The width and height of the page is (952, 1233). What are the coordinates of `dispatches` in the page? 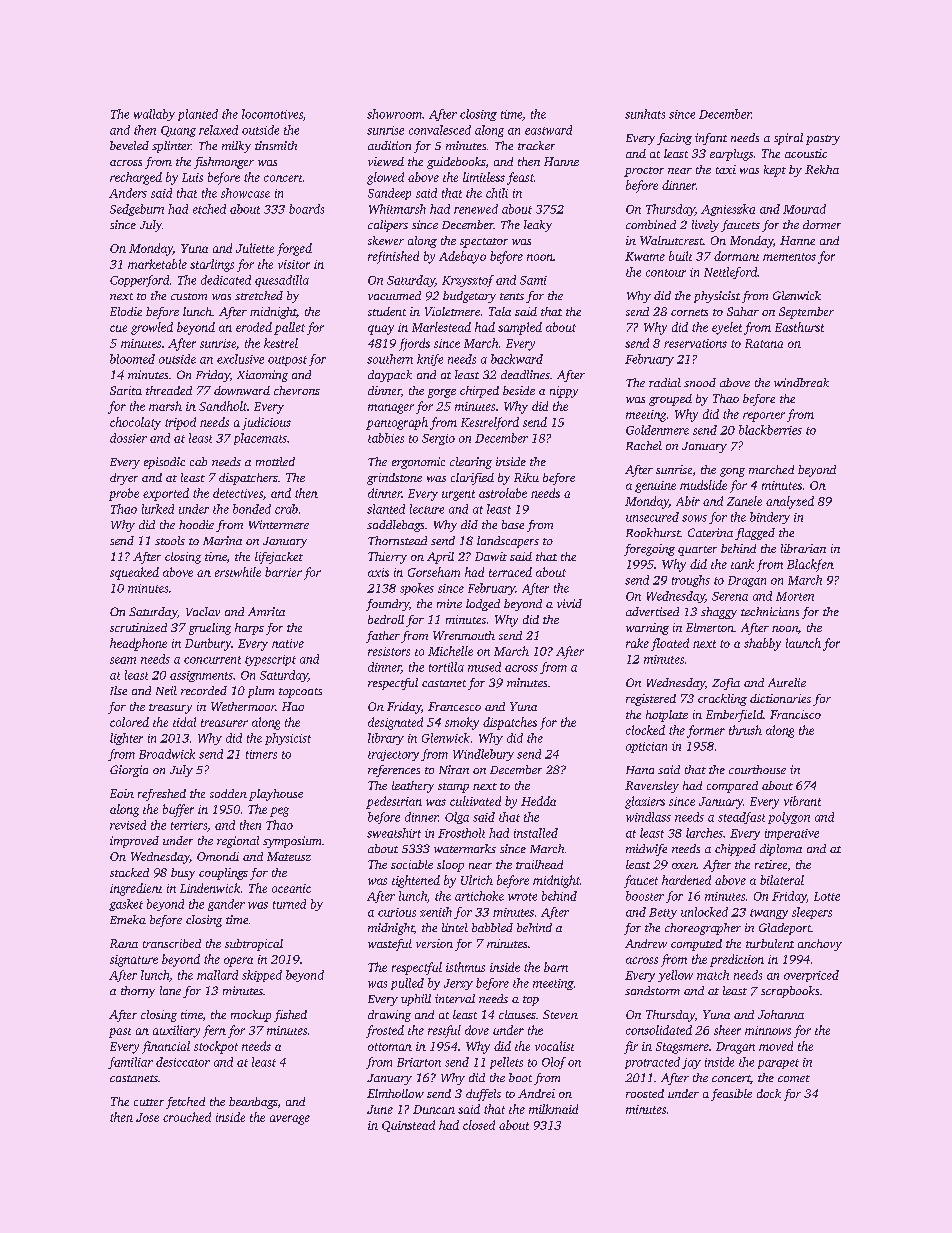 It's located at (510, 723).
